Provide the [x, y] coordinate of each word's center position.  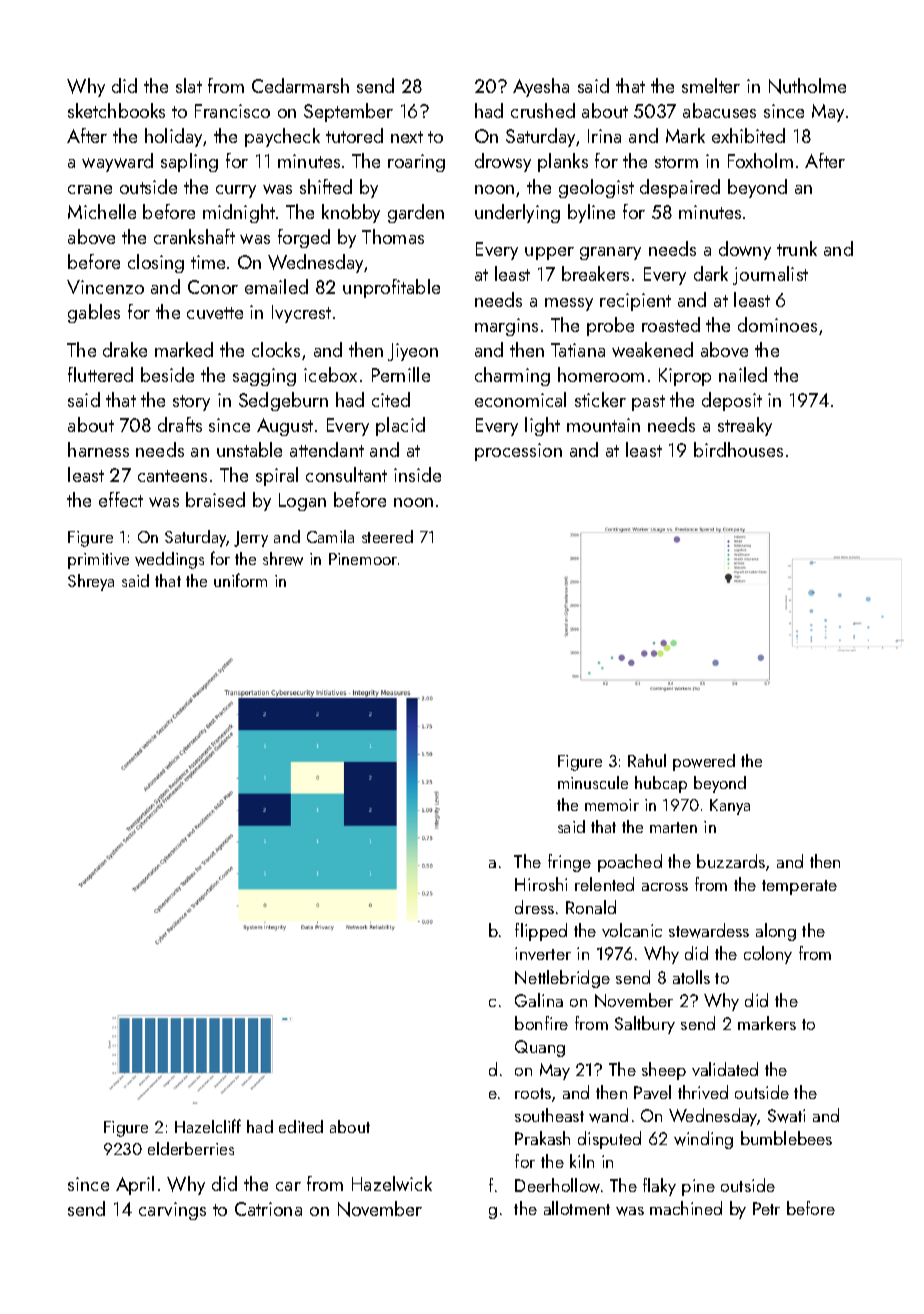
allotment [577, 1208]
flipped [541, 932]
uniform [240, 580]
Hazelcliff [208, 1126]
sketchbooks [116, 110]
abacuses [719, 110]
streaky [745, 426]
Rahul [647, 760]
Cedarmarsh [300, 85]
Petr [766, 1208]
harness [98, 449]
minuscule [593, 782]
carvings [172, 1211]
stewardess [709, 930]
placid [400, 426]
